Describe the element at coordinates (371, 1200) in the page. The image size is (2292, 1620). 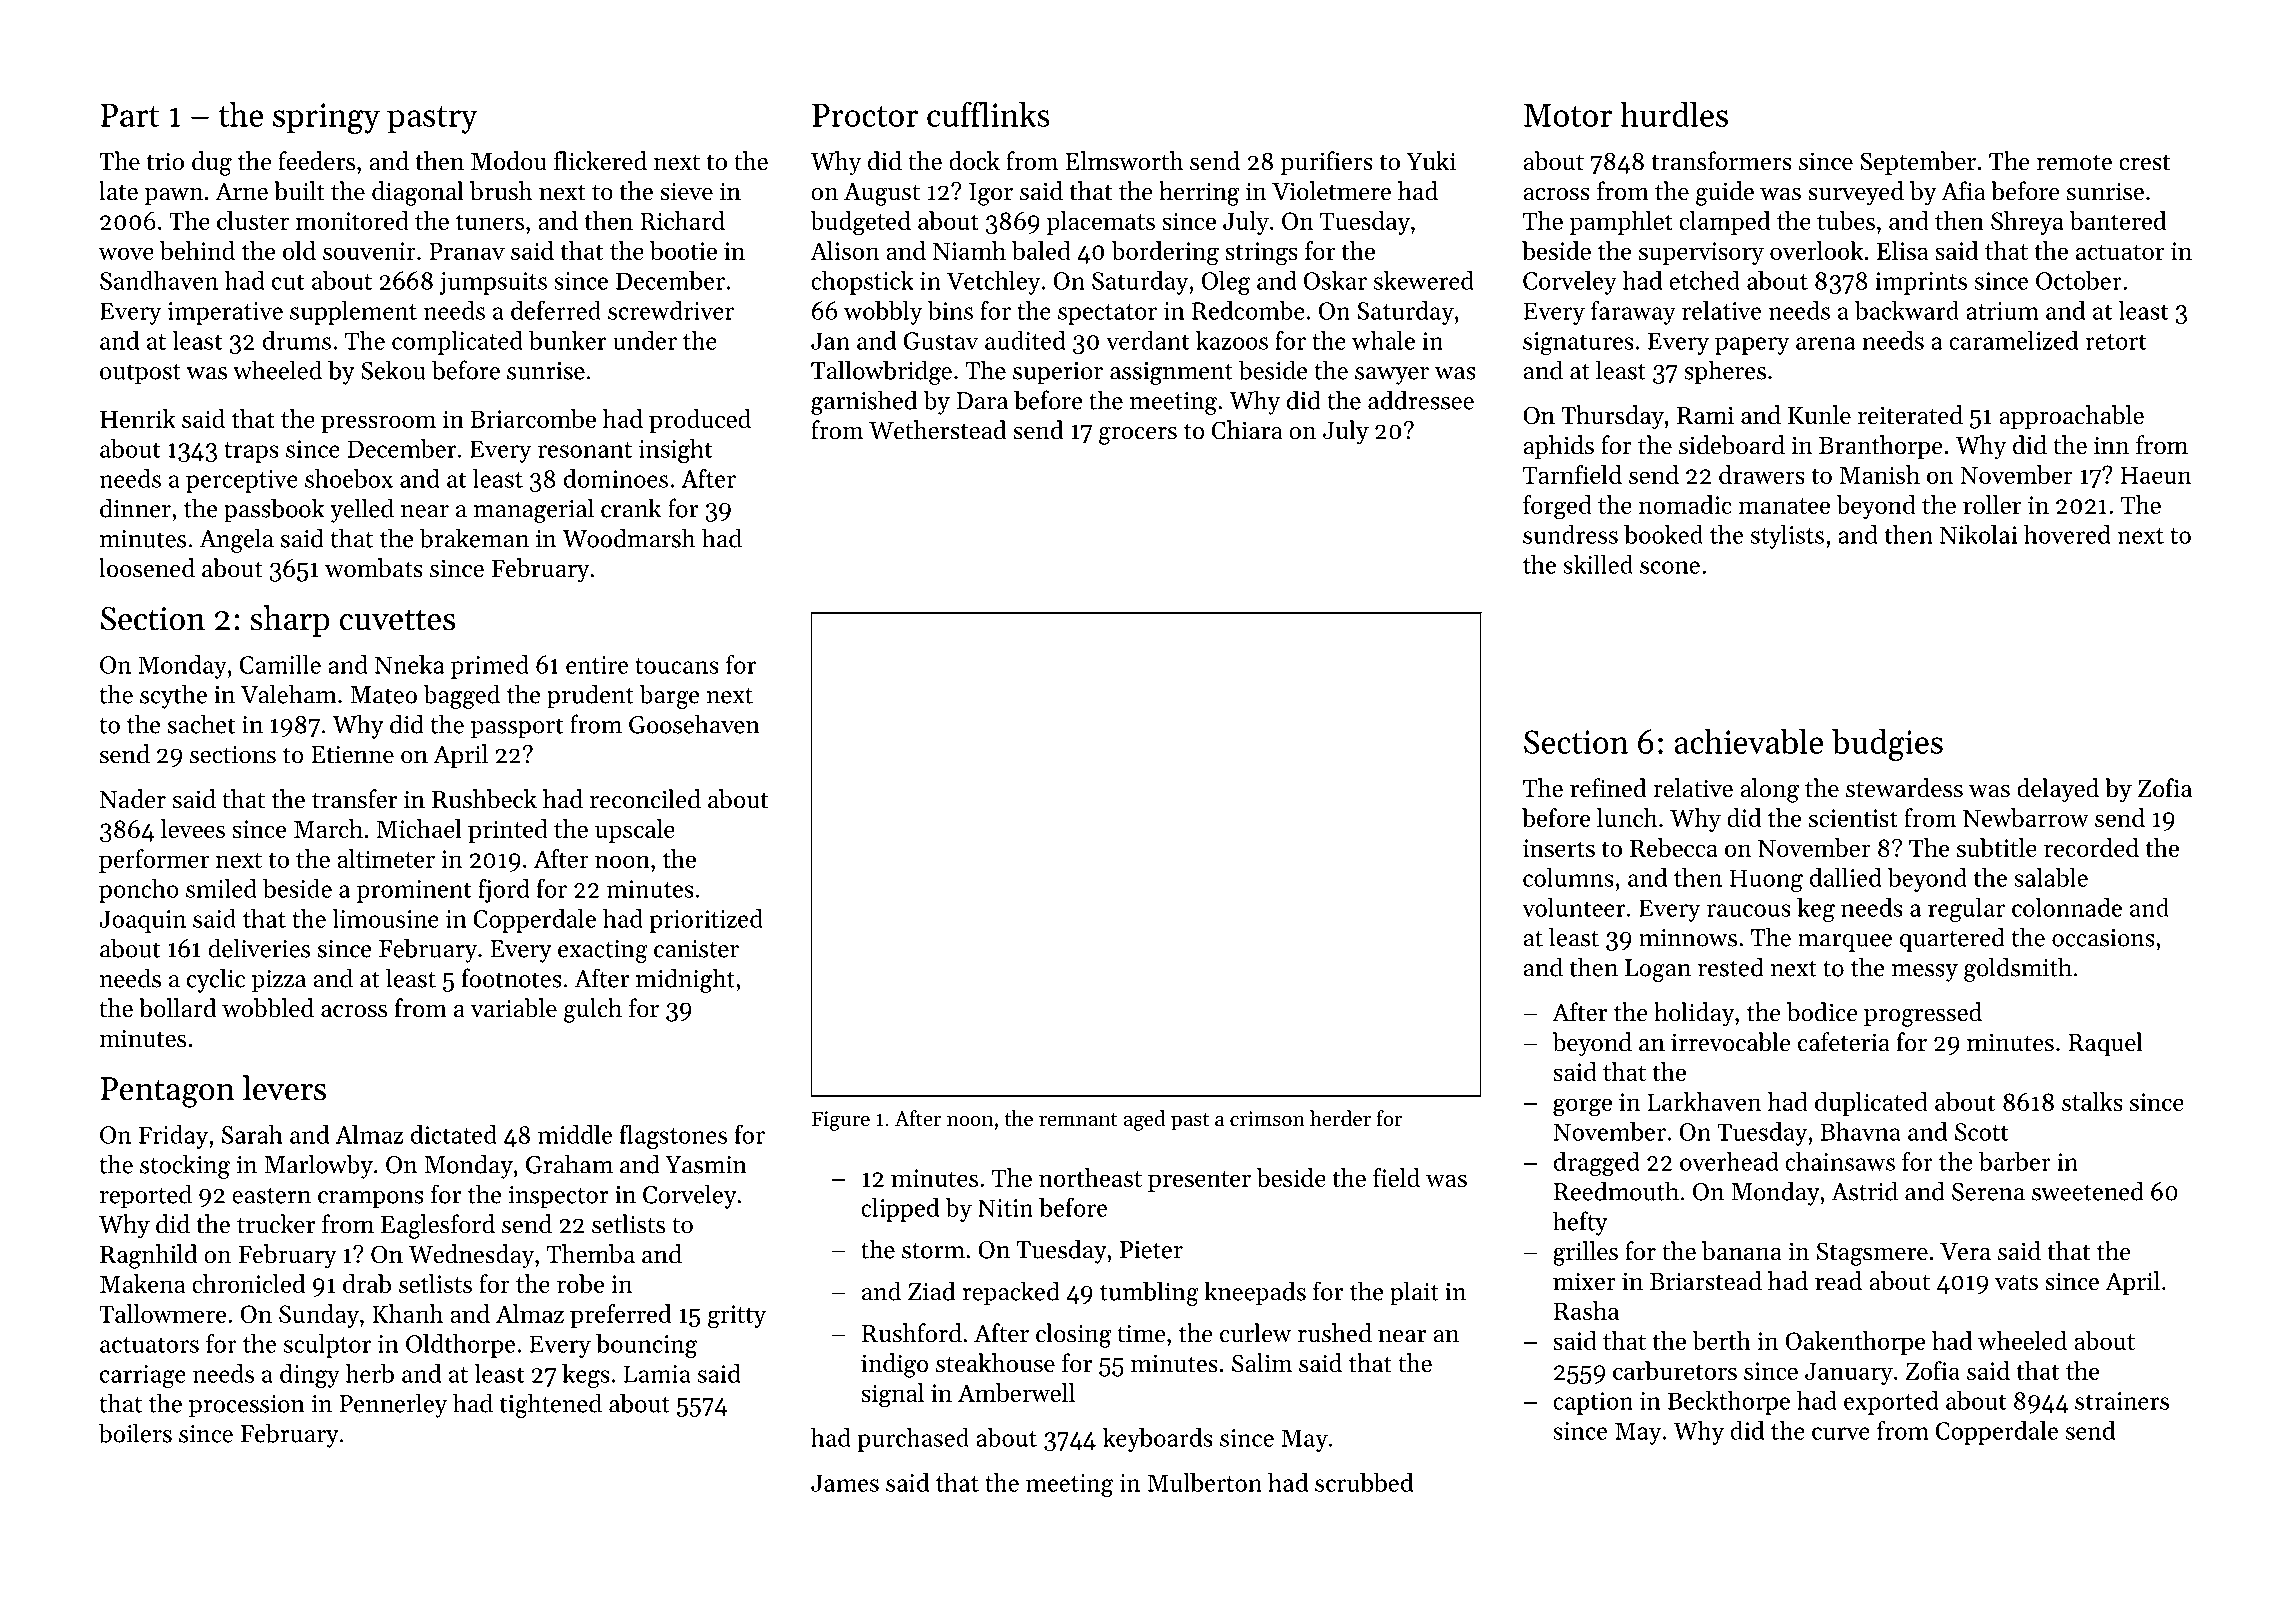
I see `crampons` at that location.
